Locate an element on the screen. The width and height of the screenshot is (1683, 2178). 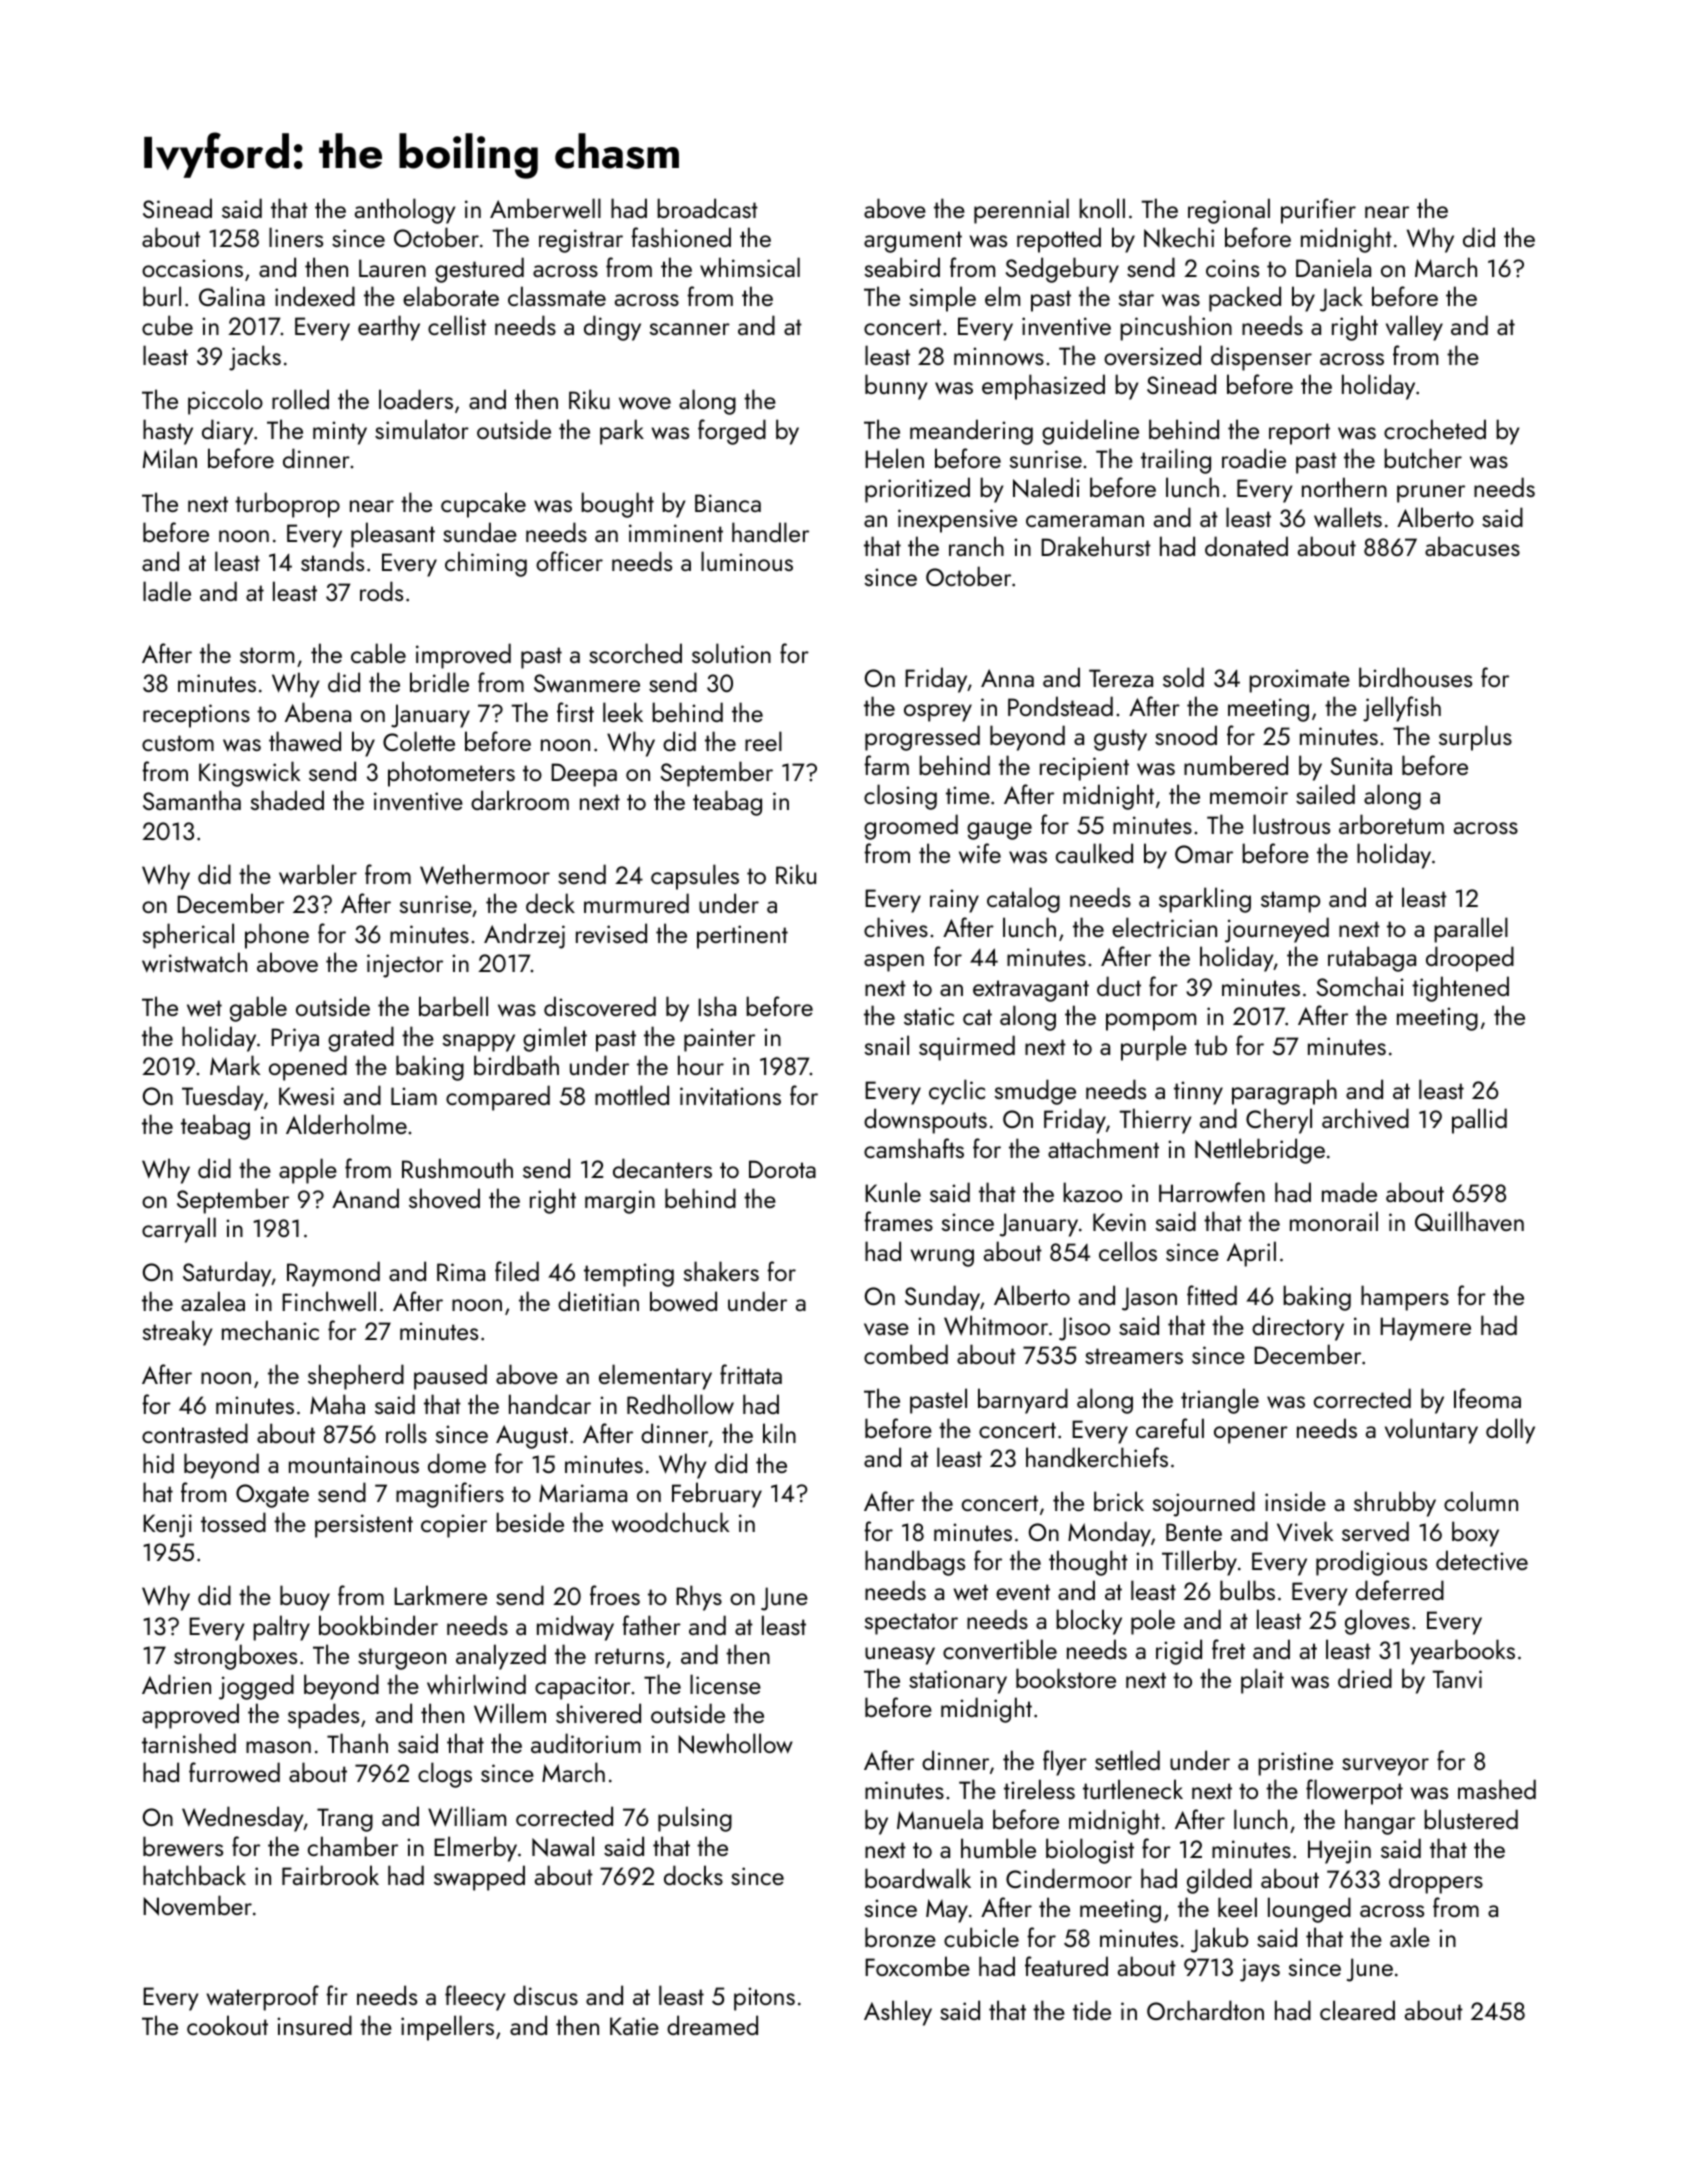
November is located at coordinates (197, 1905).
